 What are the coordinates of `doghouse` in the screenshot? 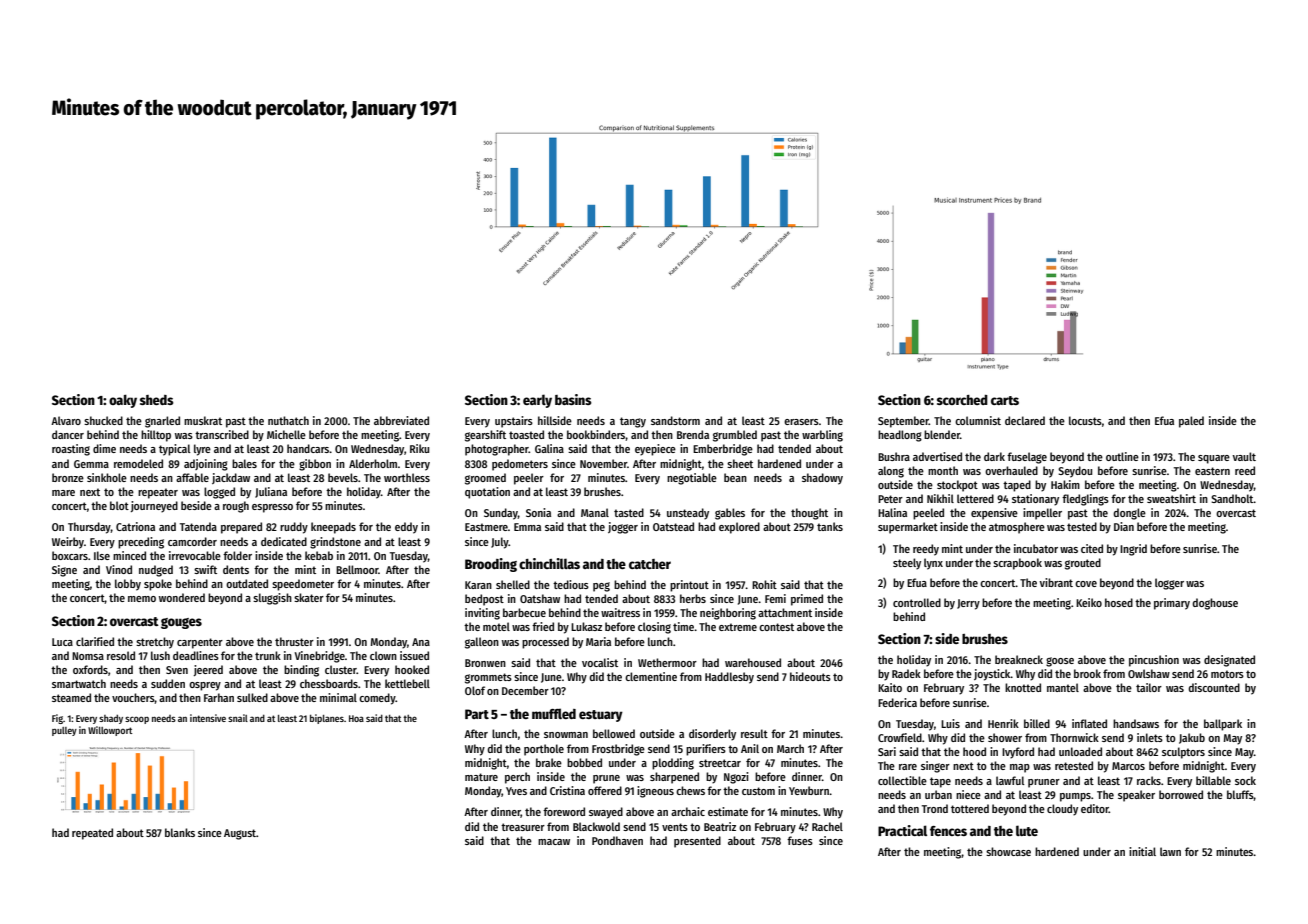 It's located at (1215, 604).
